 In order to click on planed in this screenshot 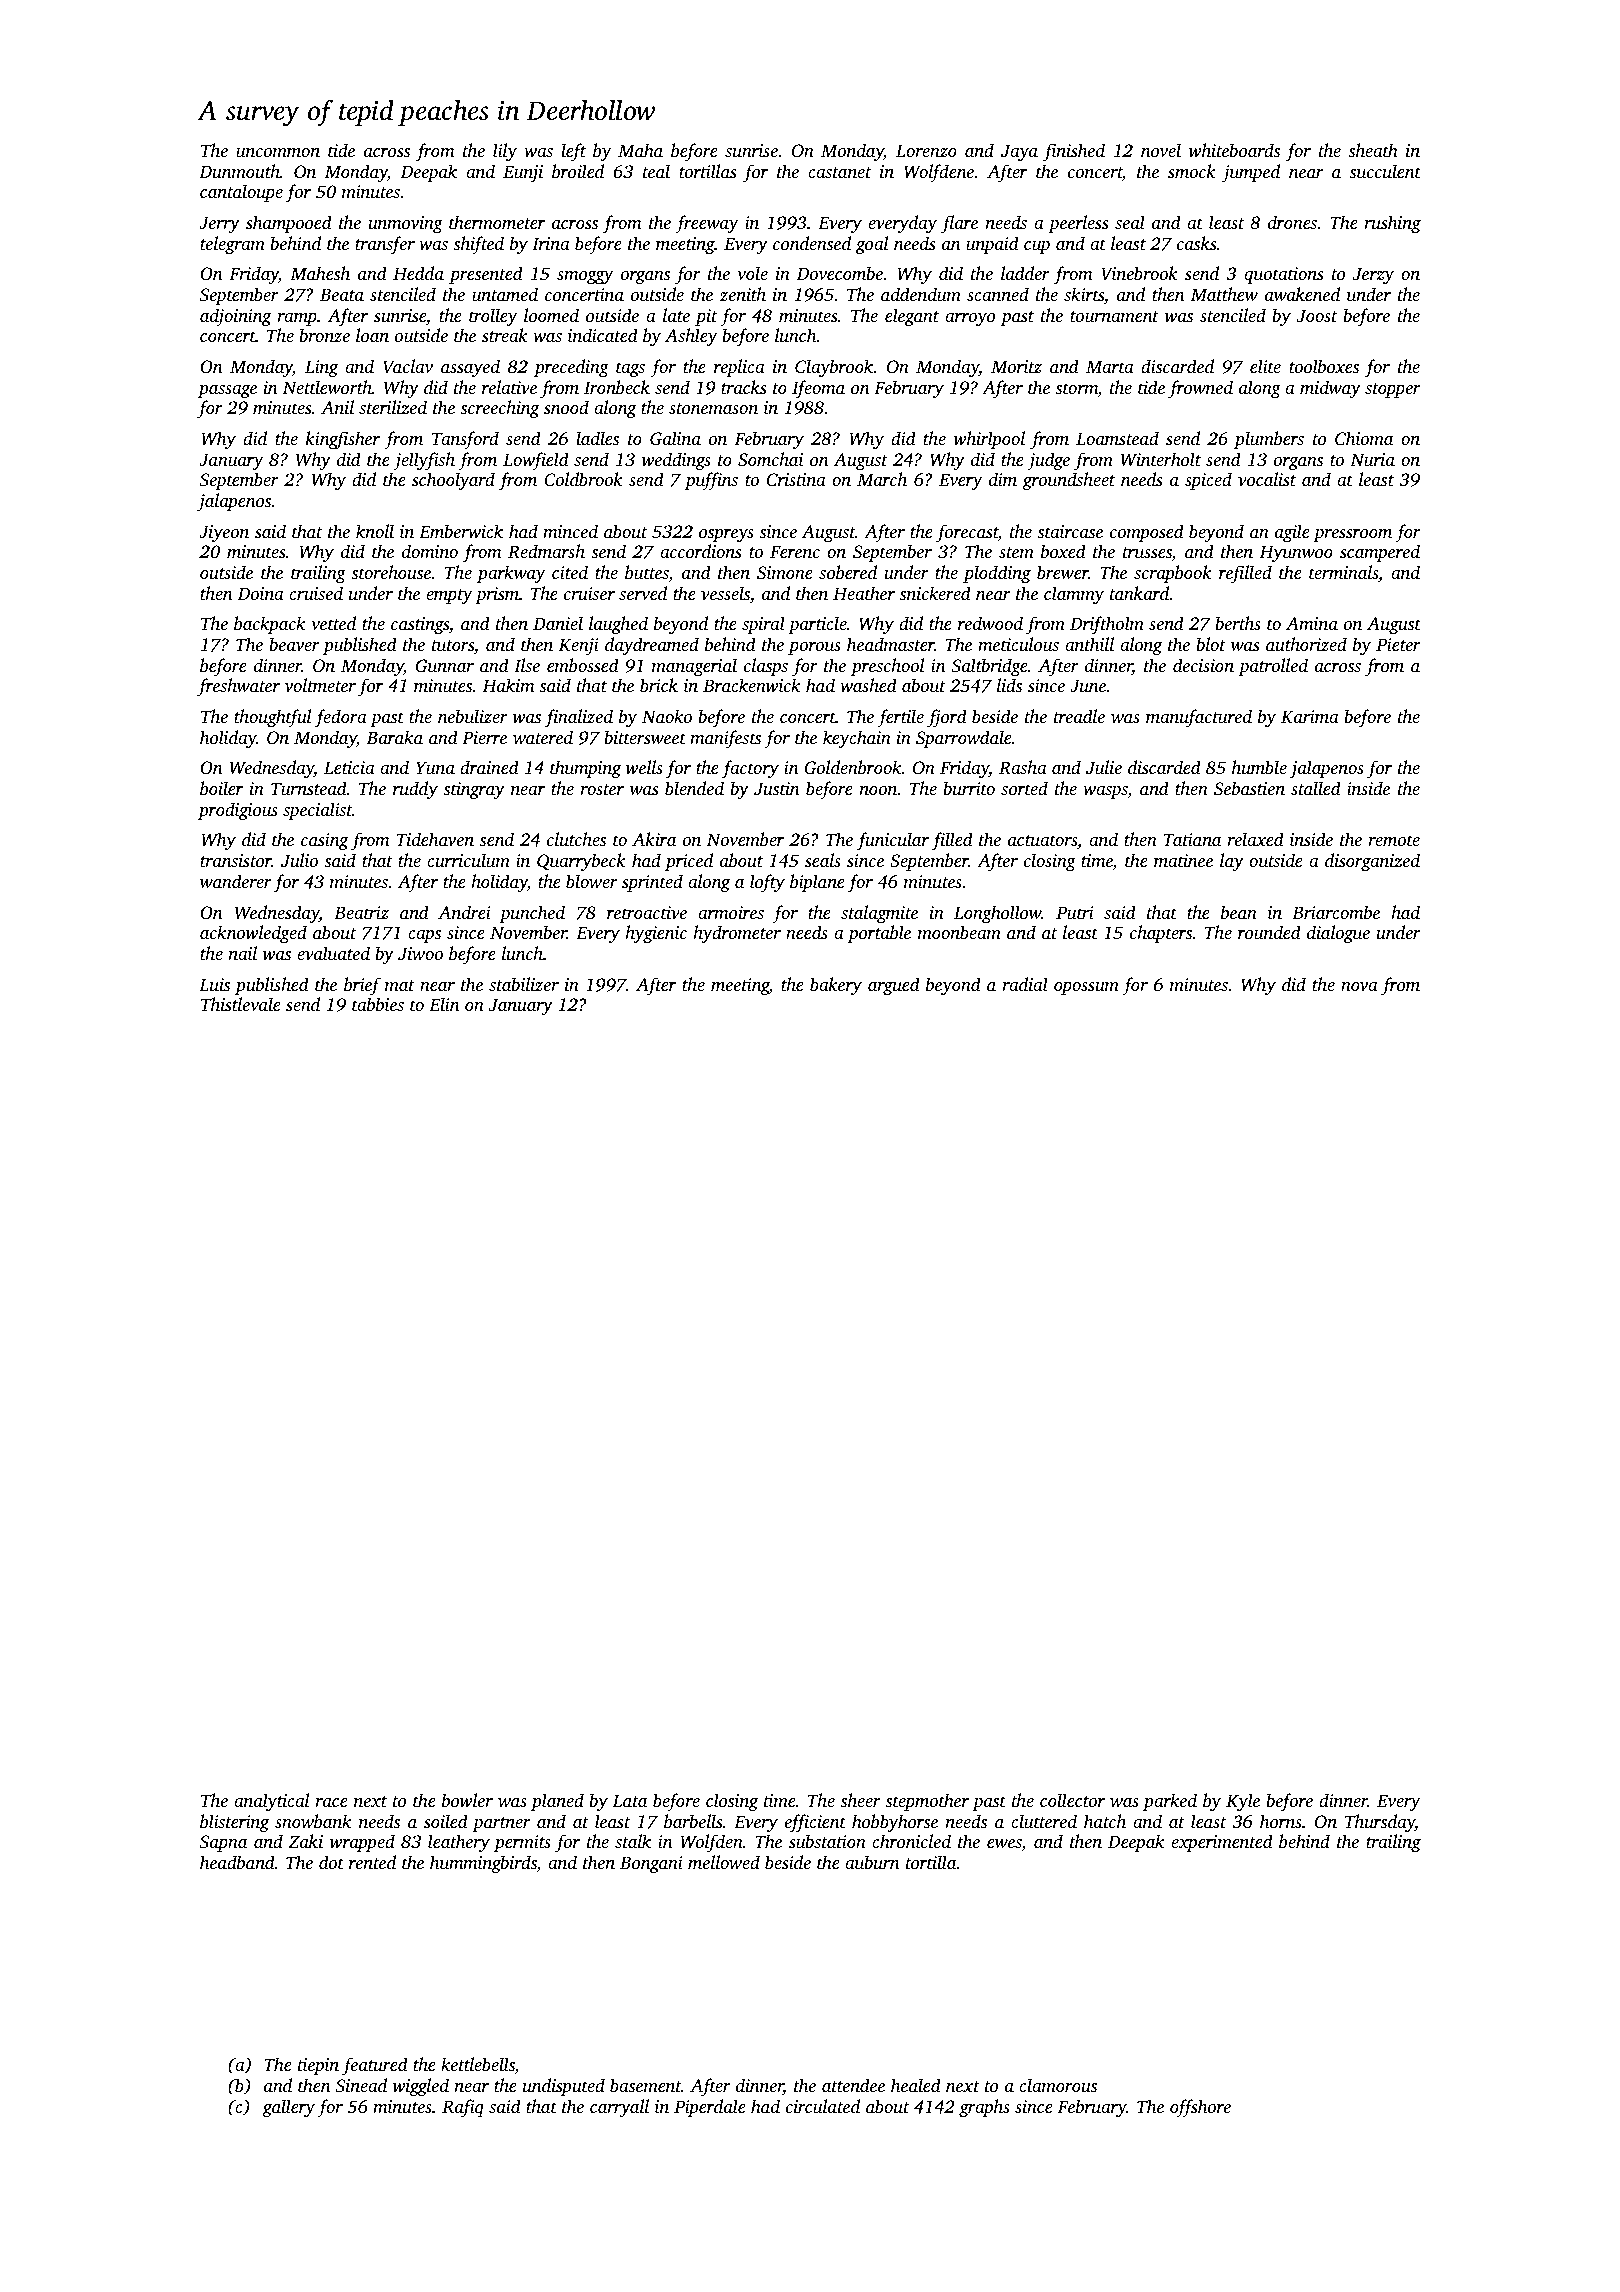, I will do `click(557, 1802)`.
